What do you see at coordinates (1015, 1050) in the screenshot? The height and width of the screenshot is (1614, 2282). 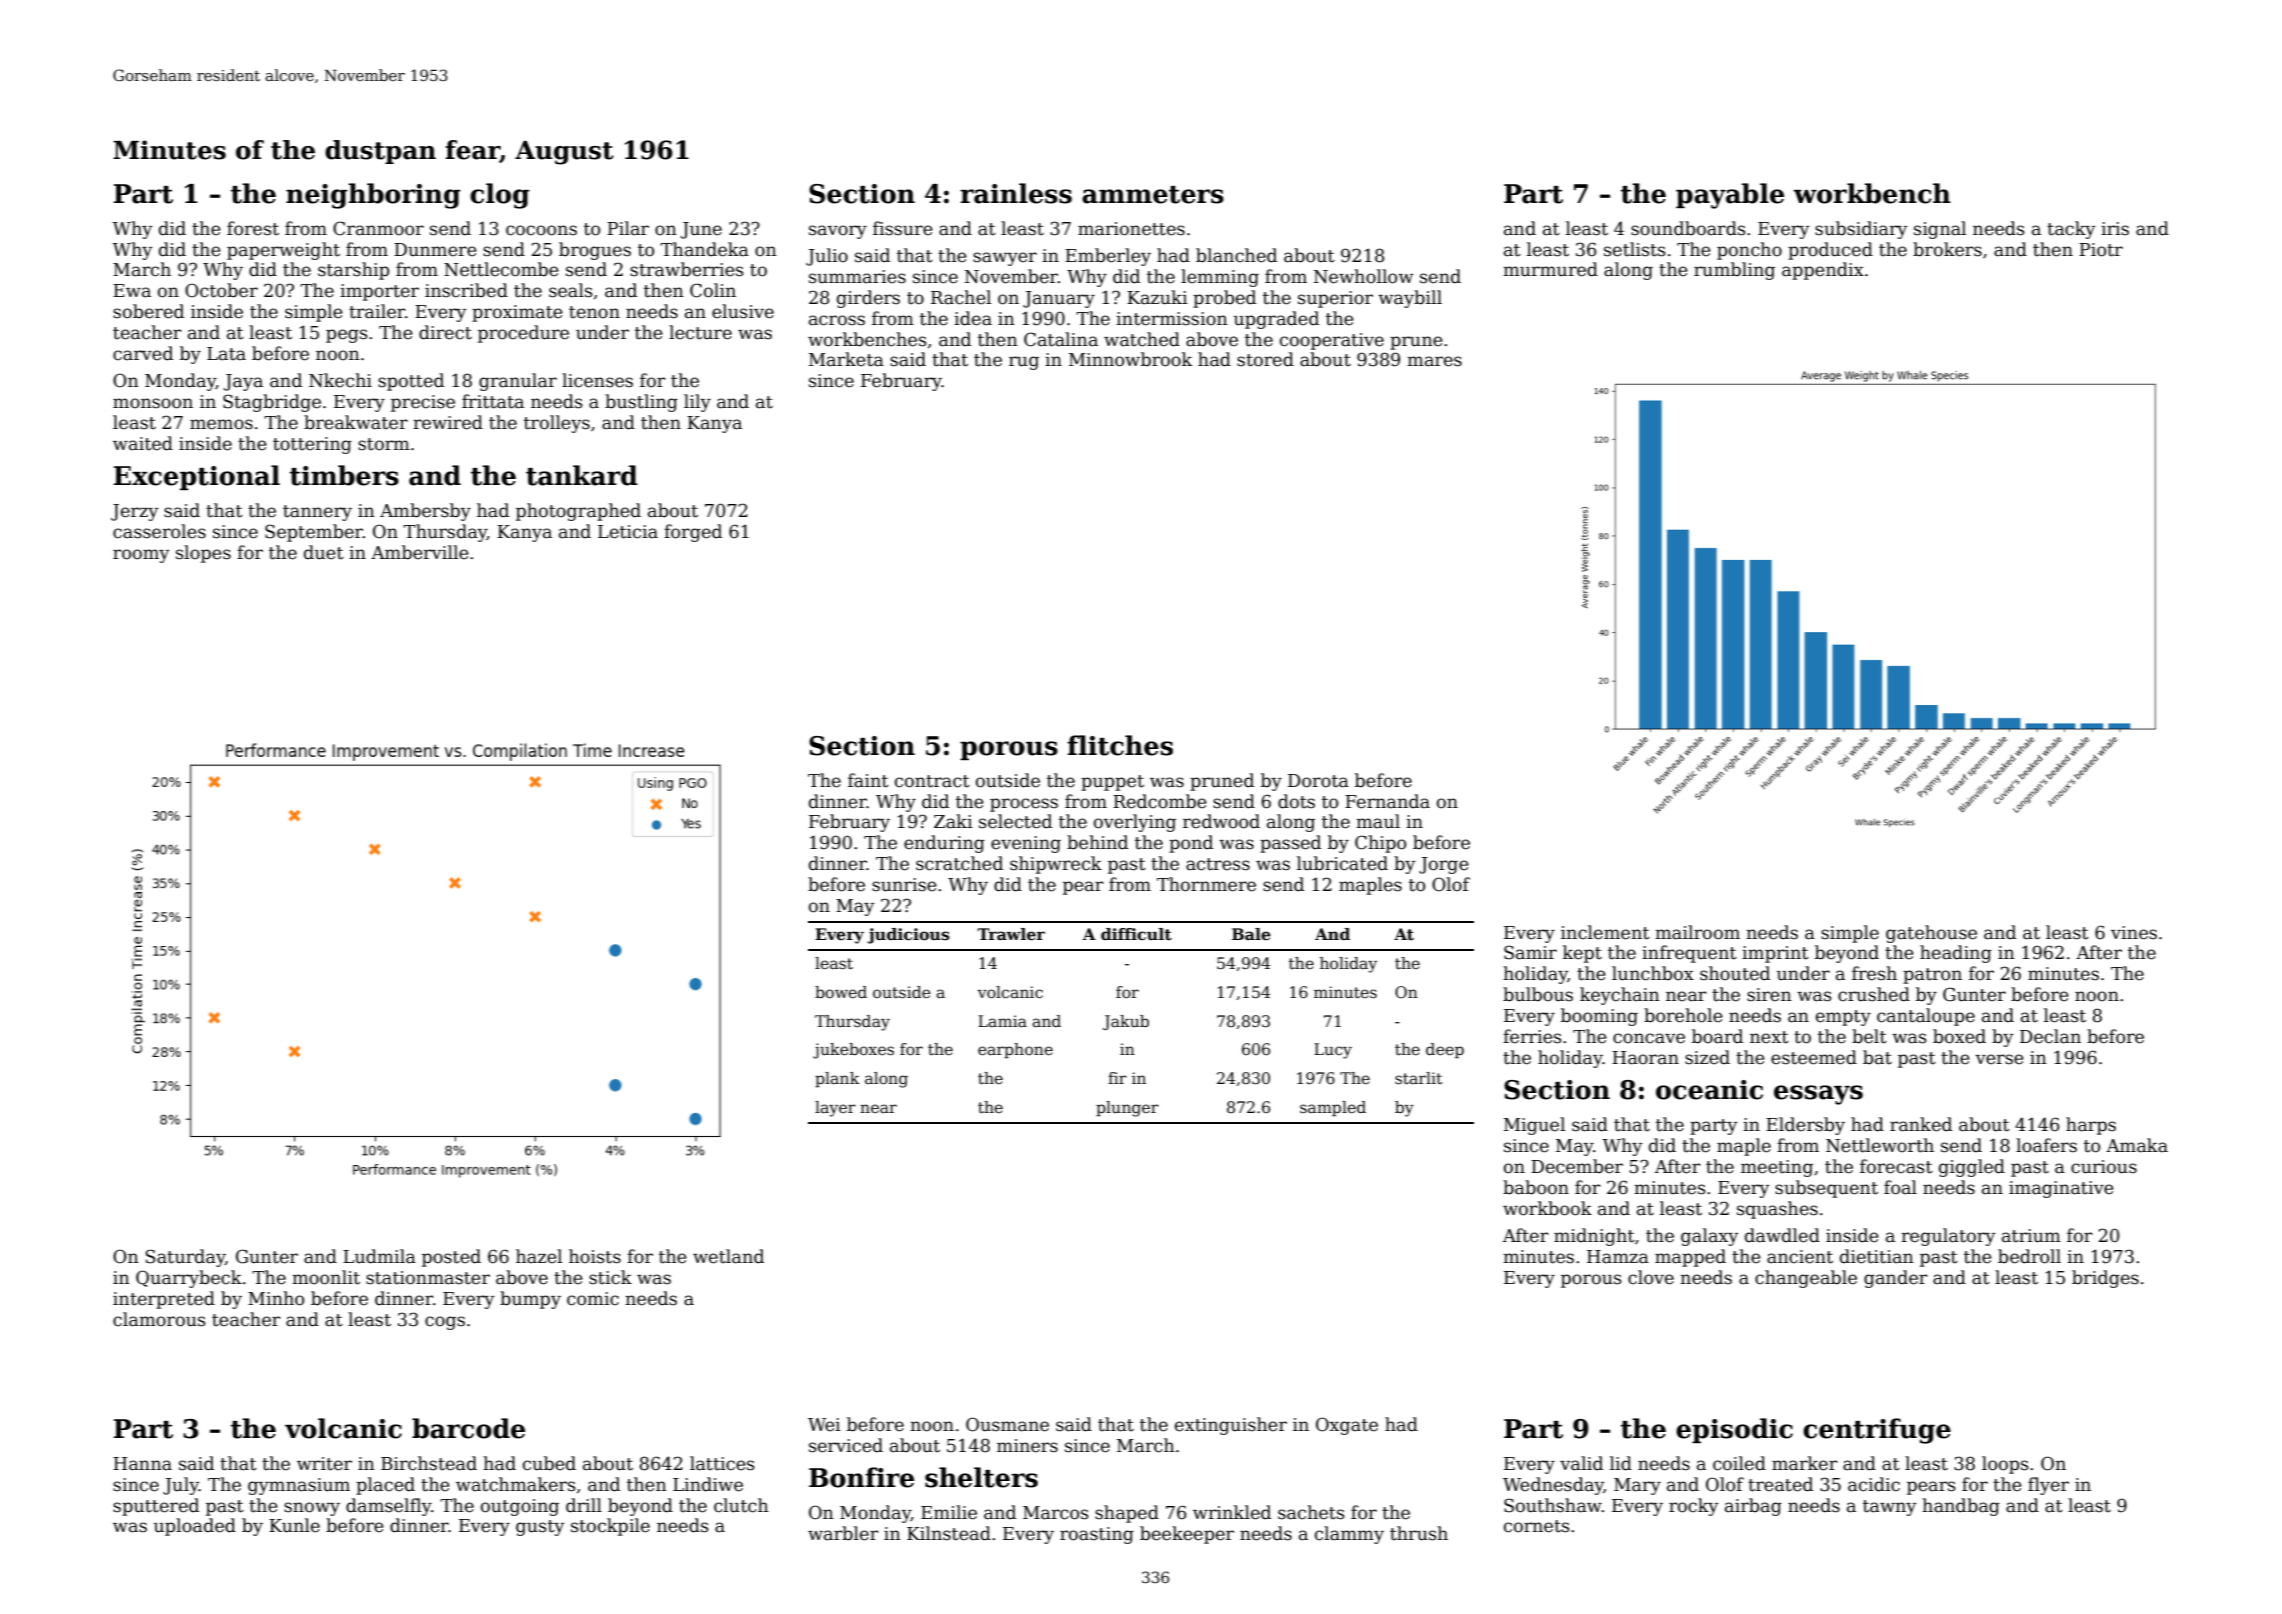 I see `earphone` at bounding box center [1015, 1050].
